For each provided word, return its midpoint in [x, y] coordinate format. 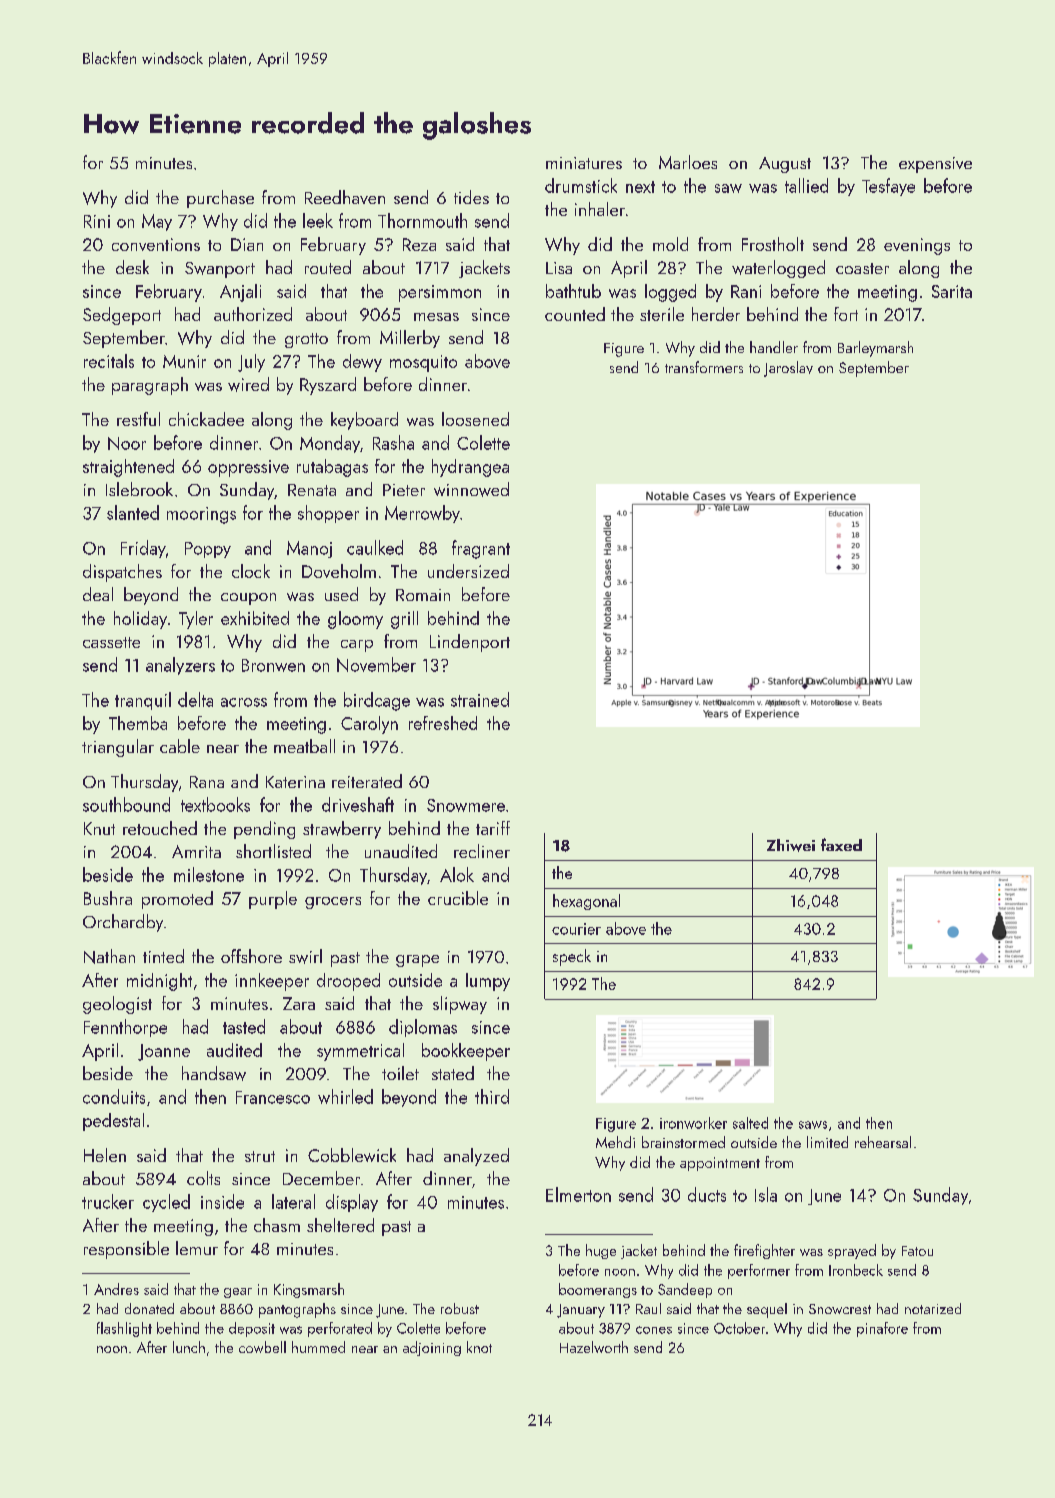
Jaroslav [788, 369]
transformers [704, 367]
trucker [108, 1201]
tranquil [143, 701]
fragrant [481, 549]
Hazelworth [594, 1347]
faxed [841, 844]
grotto [306, 340]
